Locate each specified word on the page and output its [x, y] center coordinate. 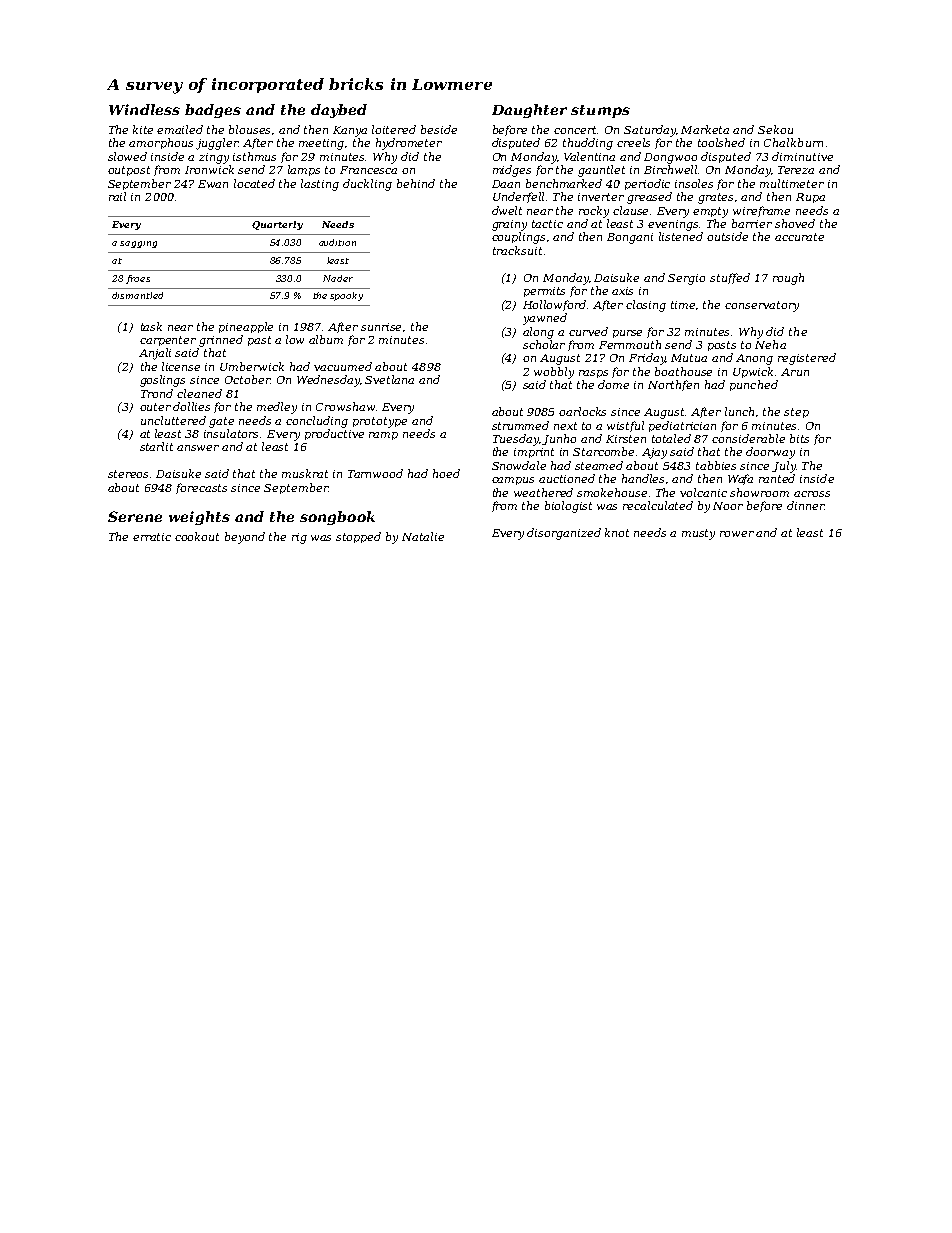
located [254, 183]
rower [737, 534]
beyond [245, 538]
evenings [674, 225]
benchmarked [564, 183]
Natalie [423, 536]
